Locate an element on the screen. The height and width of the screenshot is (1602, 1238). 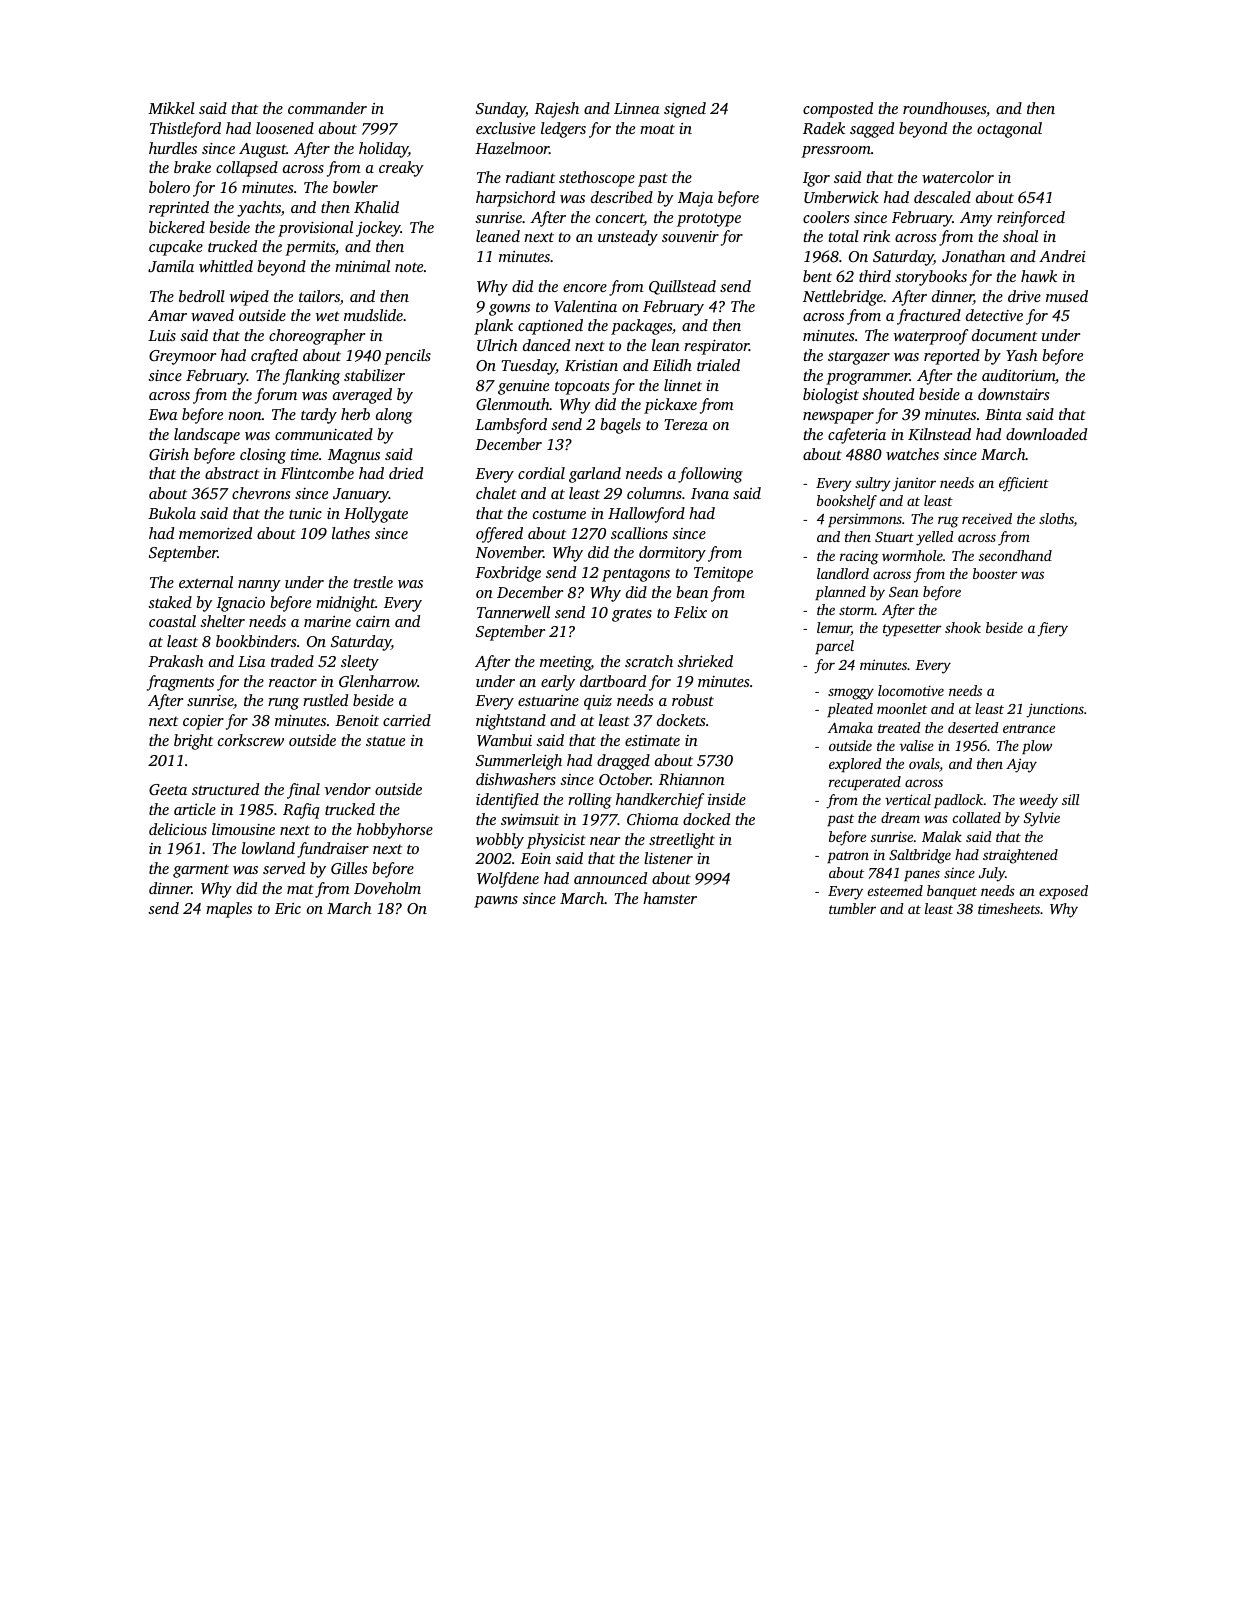
commander is located at coordinates (327, 108).
